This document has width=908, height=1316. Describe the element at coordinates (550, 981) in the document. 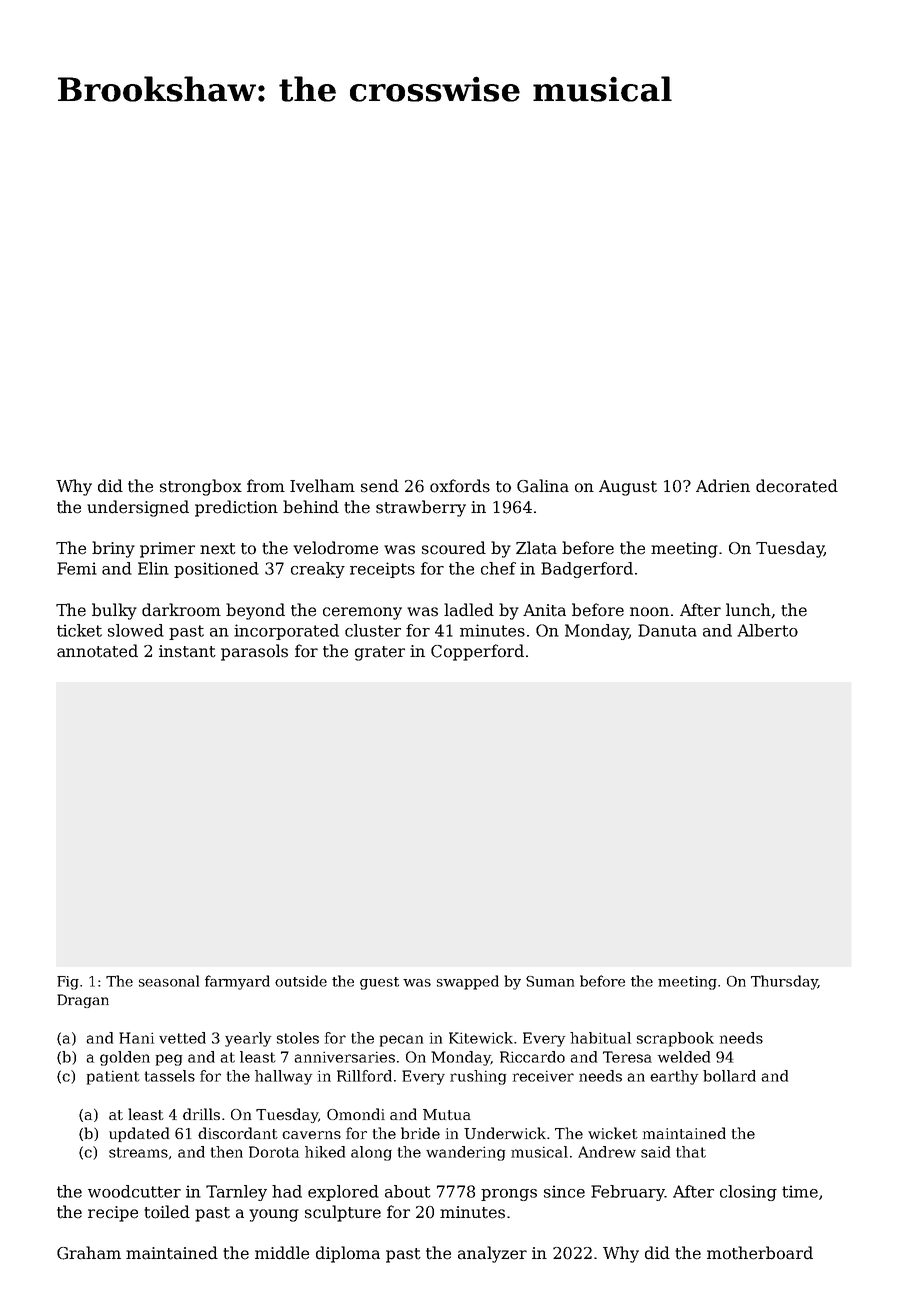

I see `Suman` at that location.
